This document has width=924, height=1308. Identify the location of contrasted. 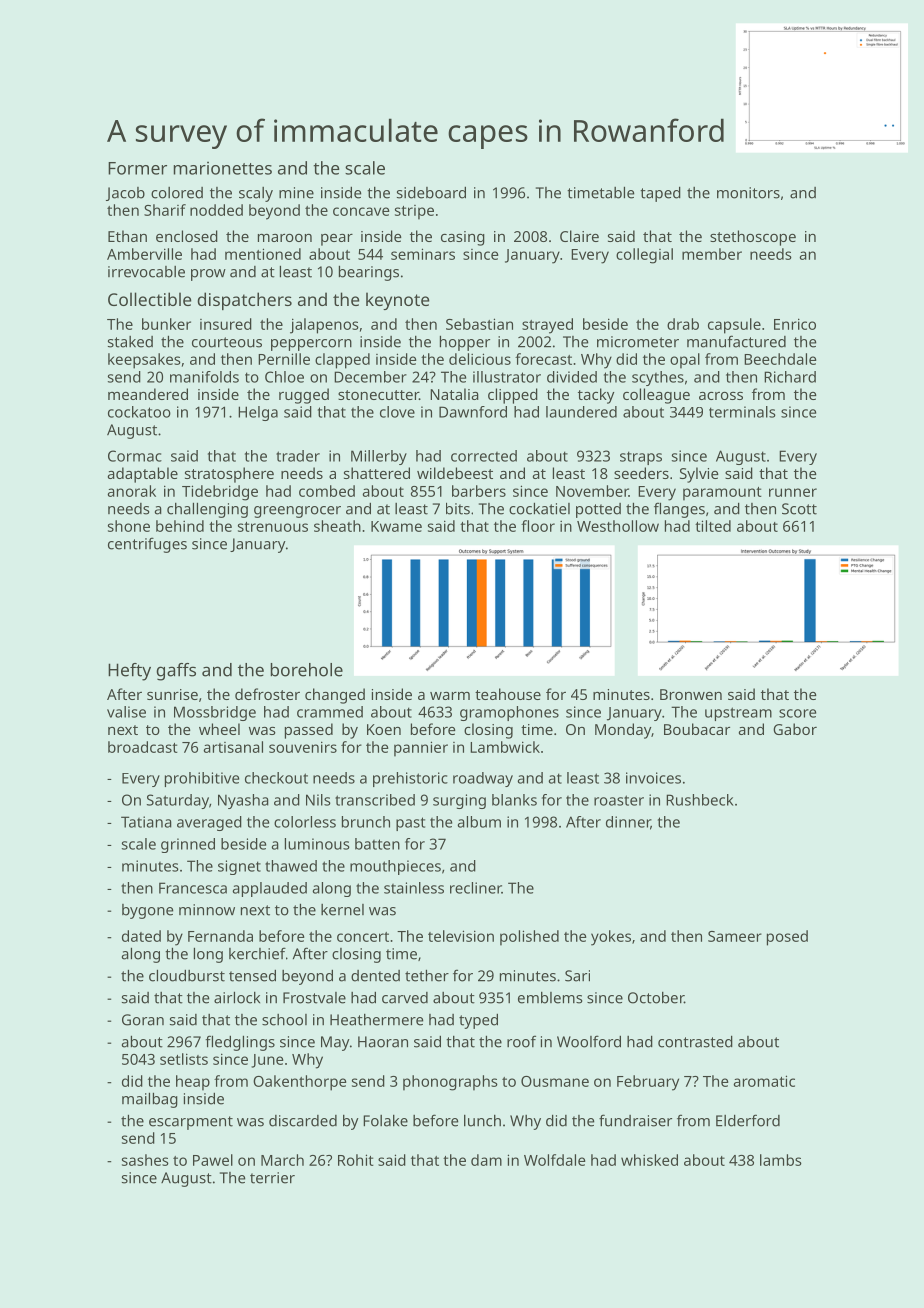
(695, 1042).
